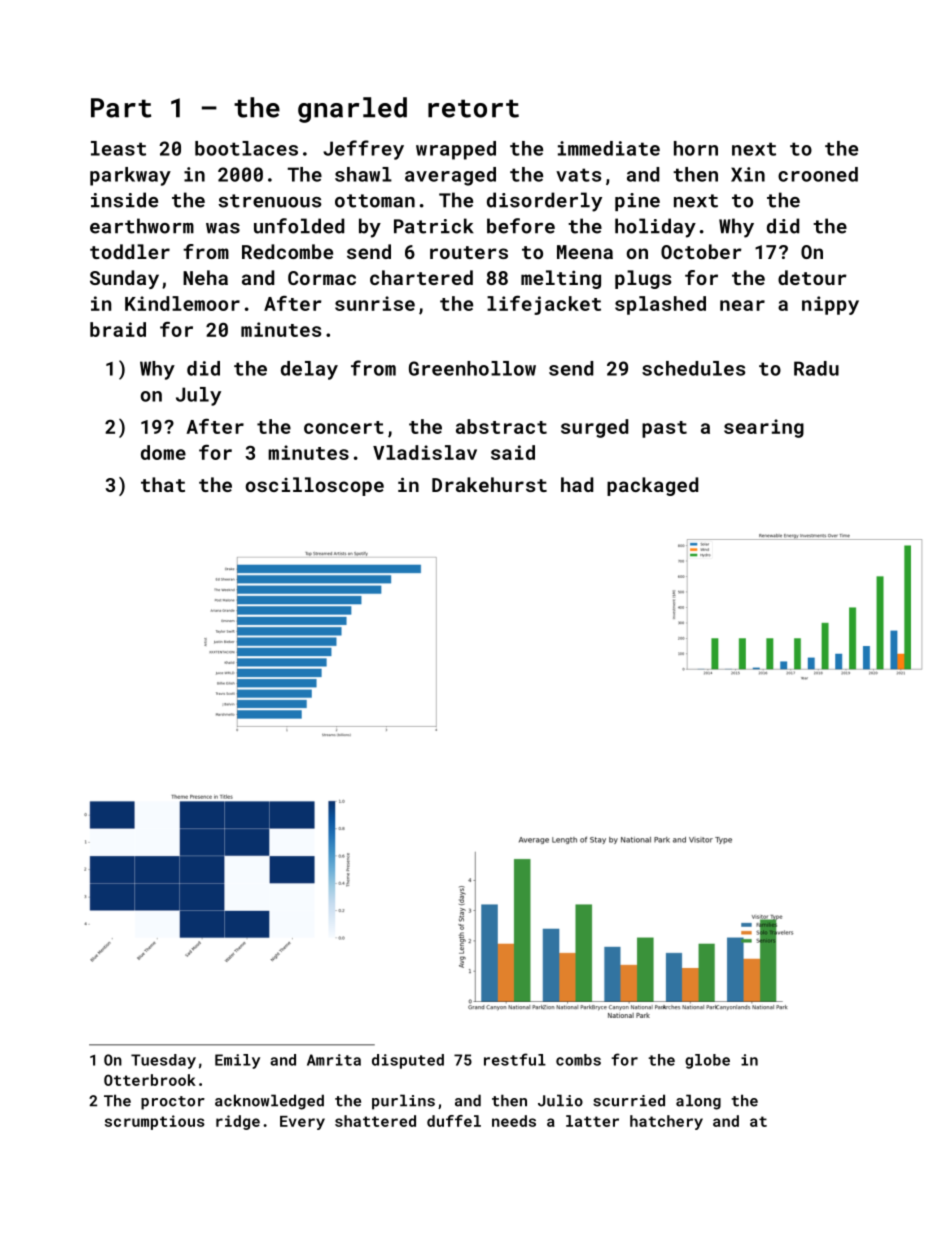 The image size is (952, 1233). Describe the element at coordinates (121, 108) in the page. I see `Part` at that location.
